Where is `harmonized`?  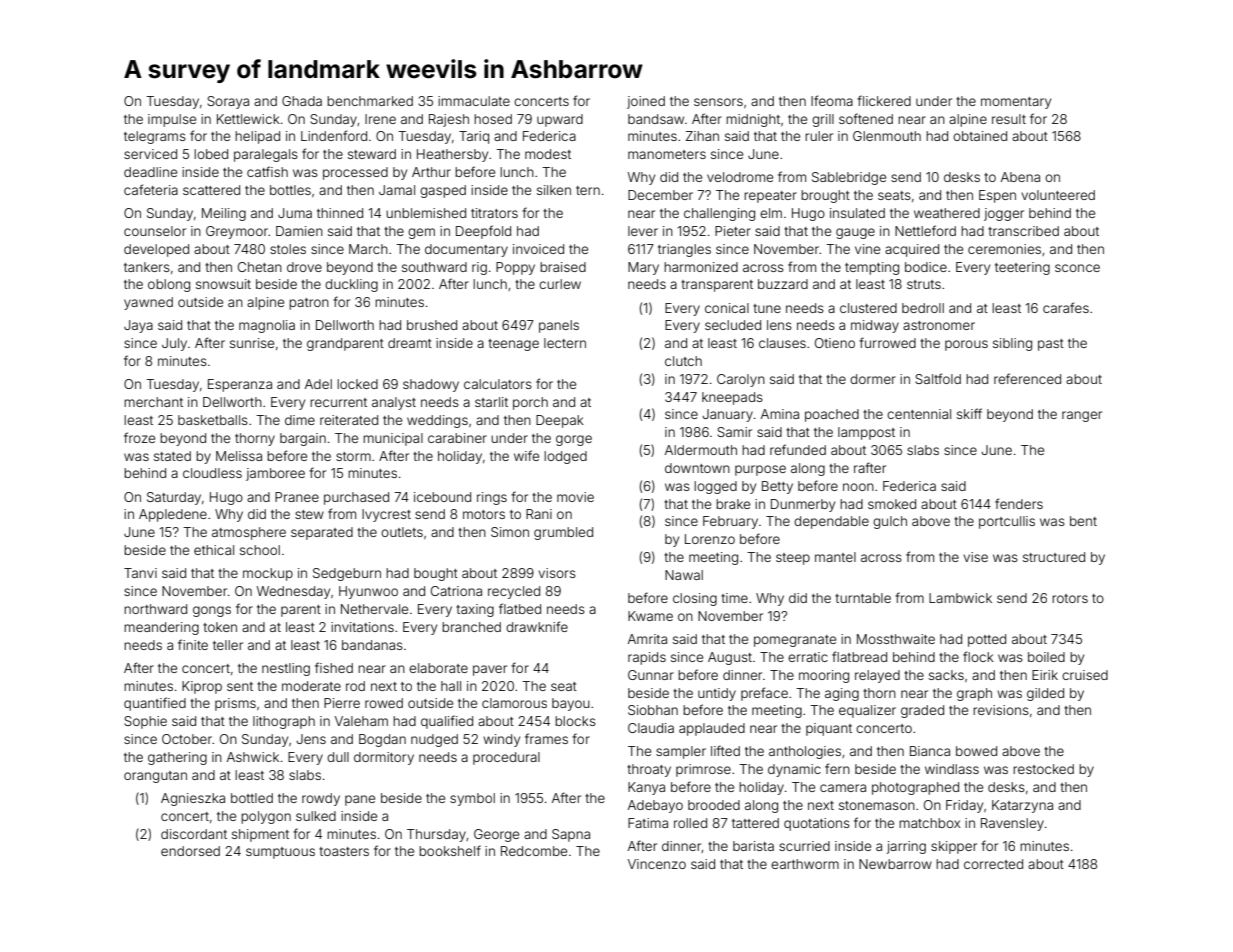 harmonized is located at coordinates (701, 267).
